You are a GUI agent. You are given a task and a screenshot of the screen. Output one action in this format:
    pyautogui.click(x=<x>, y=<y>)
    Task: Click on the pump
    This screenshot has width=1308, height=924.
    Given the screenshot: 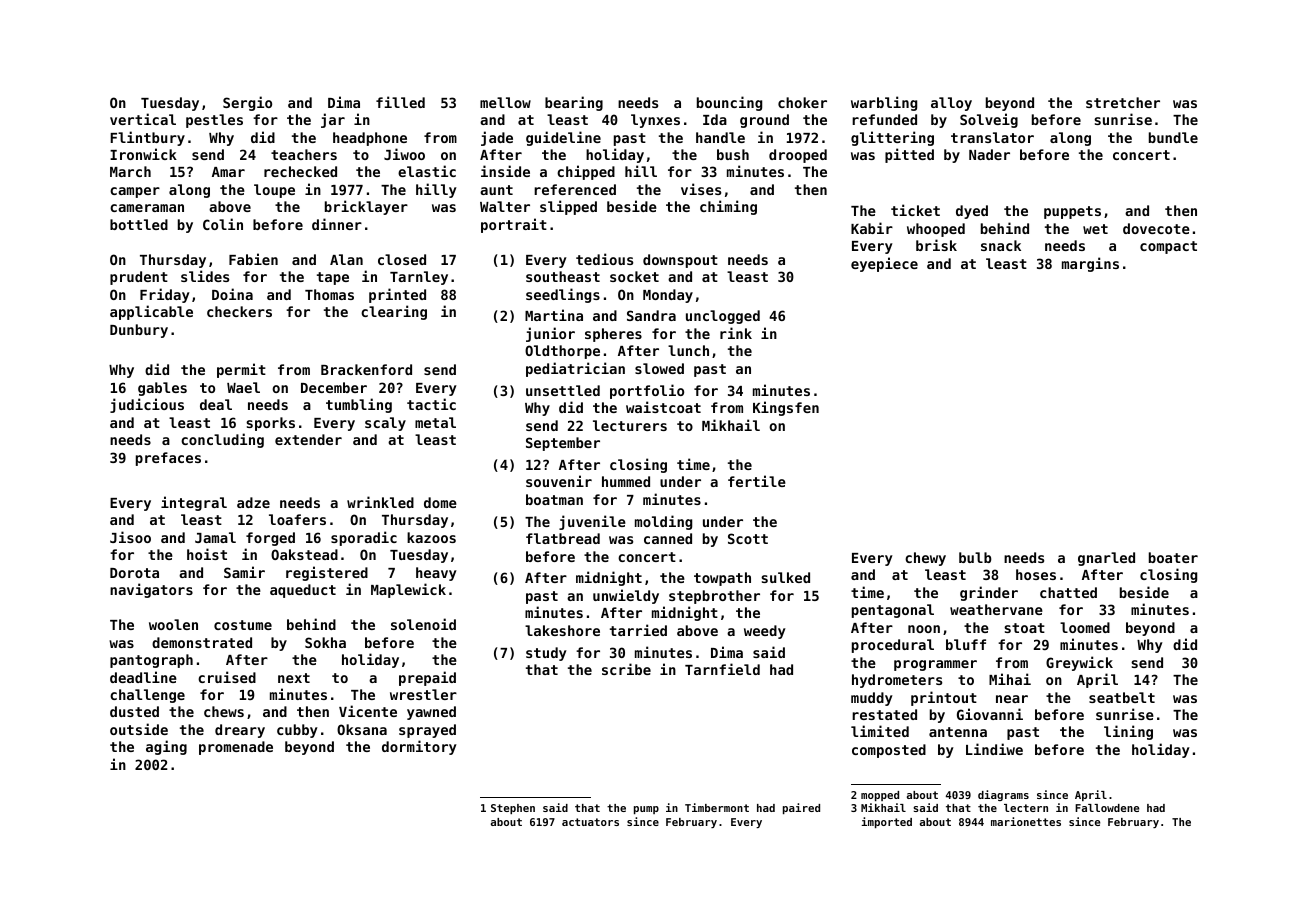 What is the action you would take?
    pyautogui.click(x=646, y=810)
